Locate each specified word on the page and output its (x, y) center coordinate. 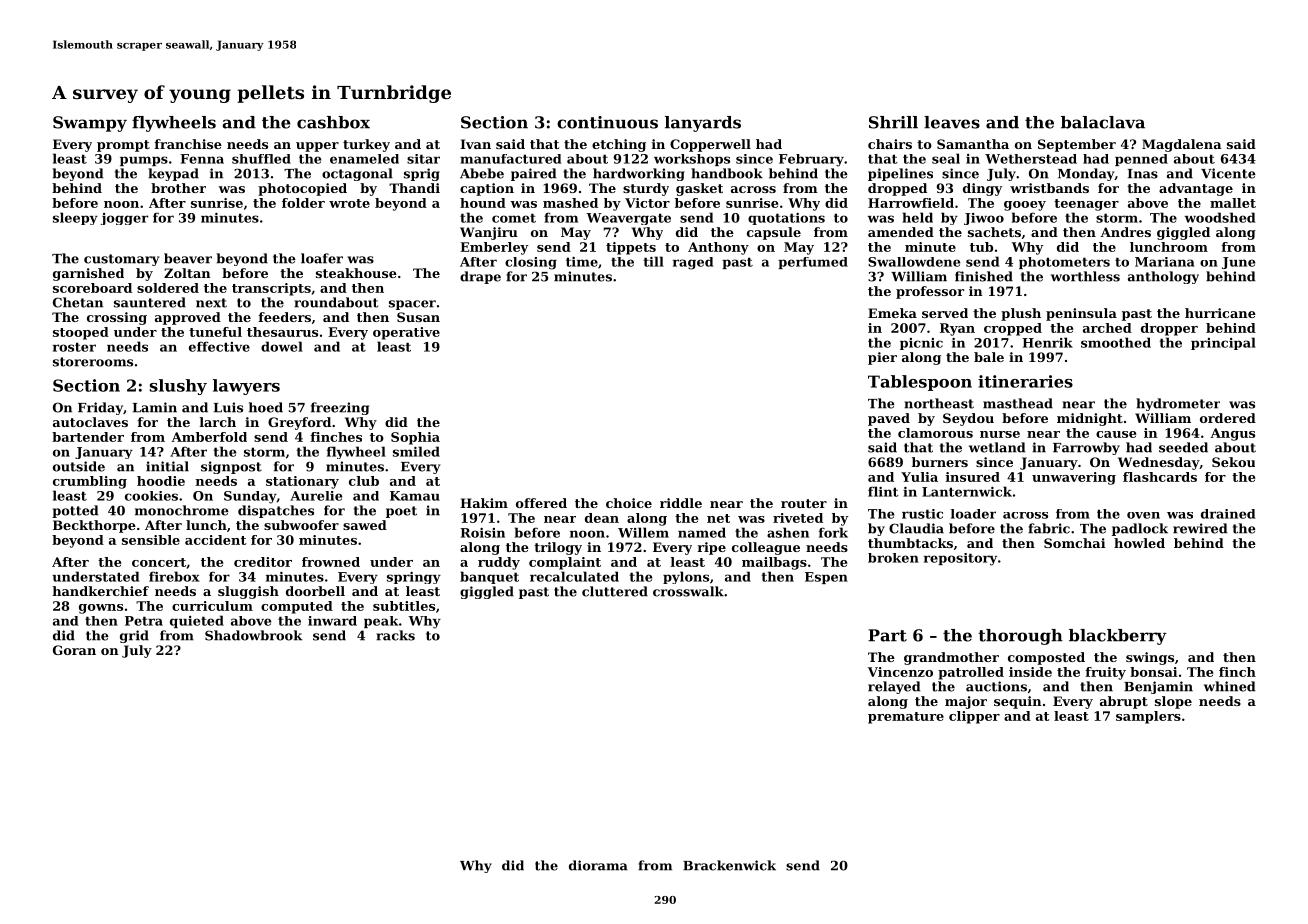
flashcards (1160, 477)
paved (889, 419)
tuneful (215, 332)
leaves (952, 122)
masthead (1018, 403)
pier (882, 358)
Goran (74, 650)
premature (906, 718)
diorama (598, 865)
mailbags (774, 563)
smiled (416, 451)
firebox (174, 576)
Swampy (90, 124)
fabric (1049, 528)
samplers (1148, 717)
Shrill (893, 122)
